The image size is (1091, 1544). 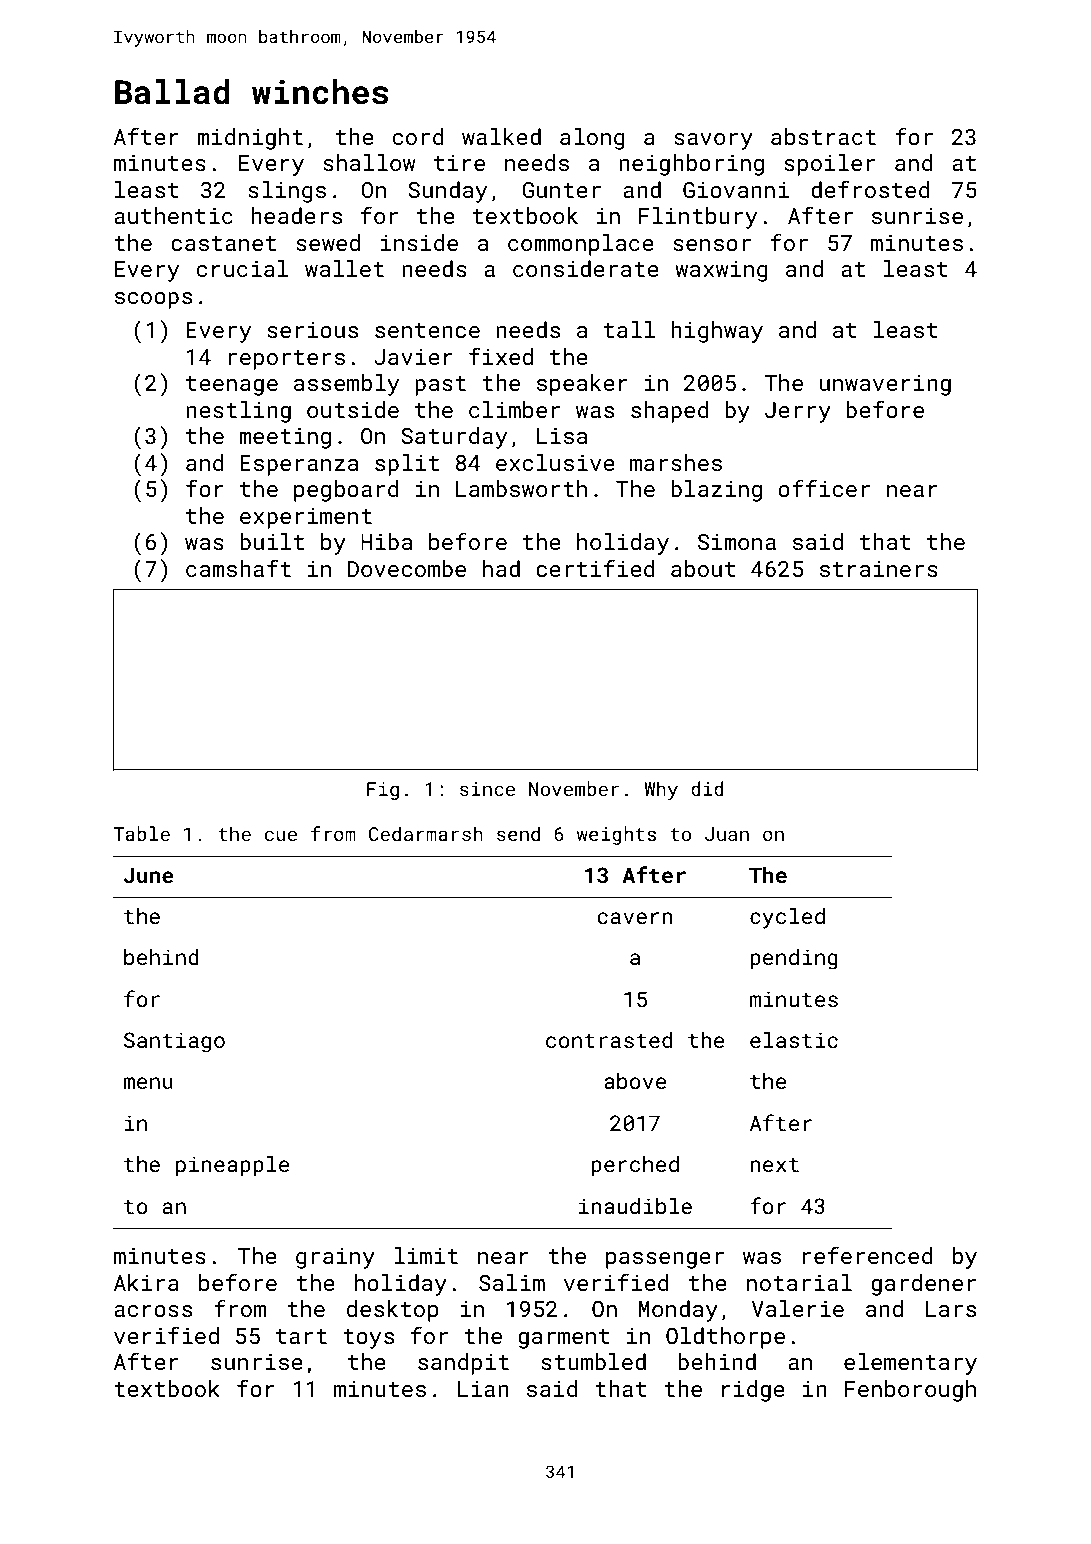 I want to click on winches, so click(x=320, y=92).
